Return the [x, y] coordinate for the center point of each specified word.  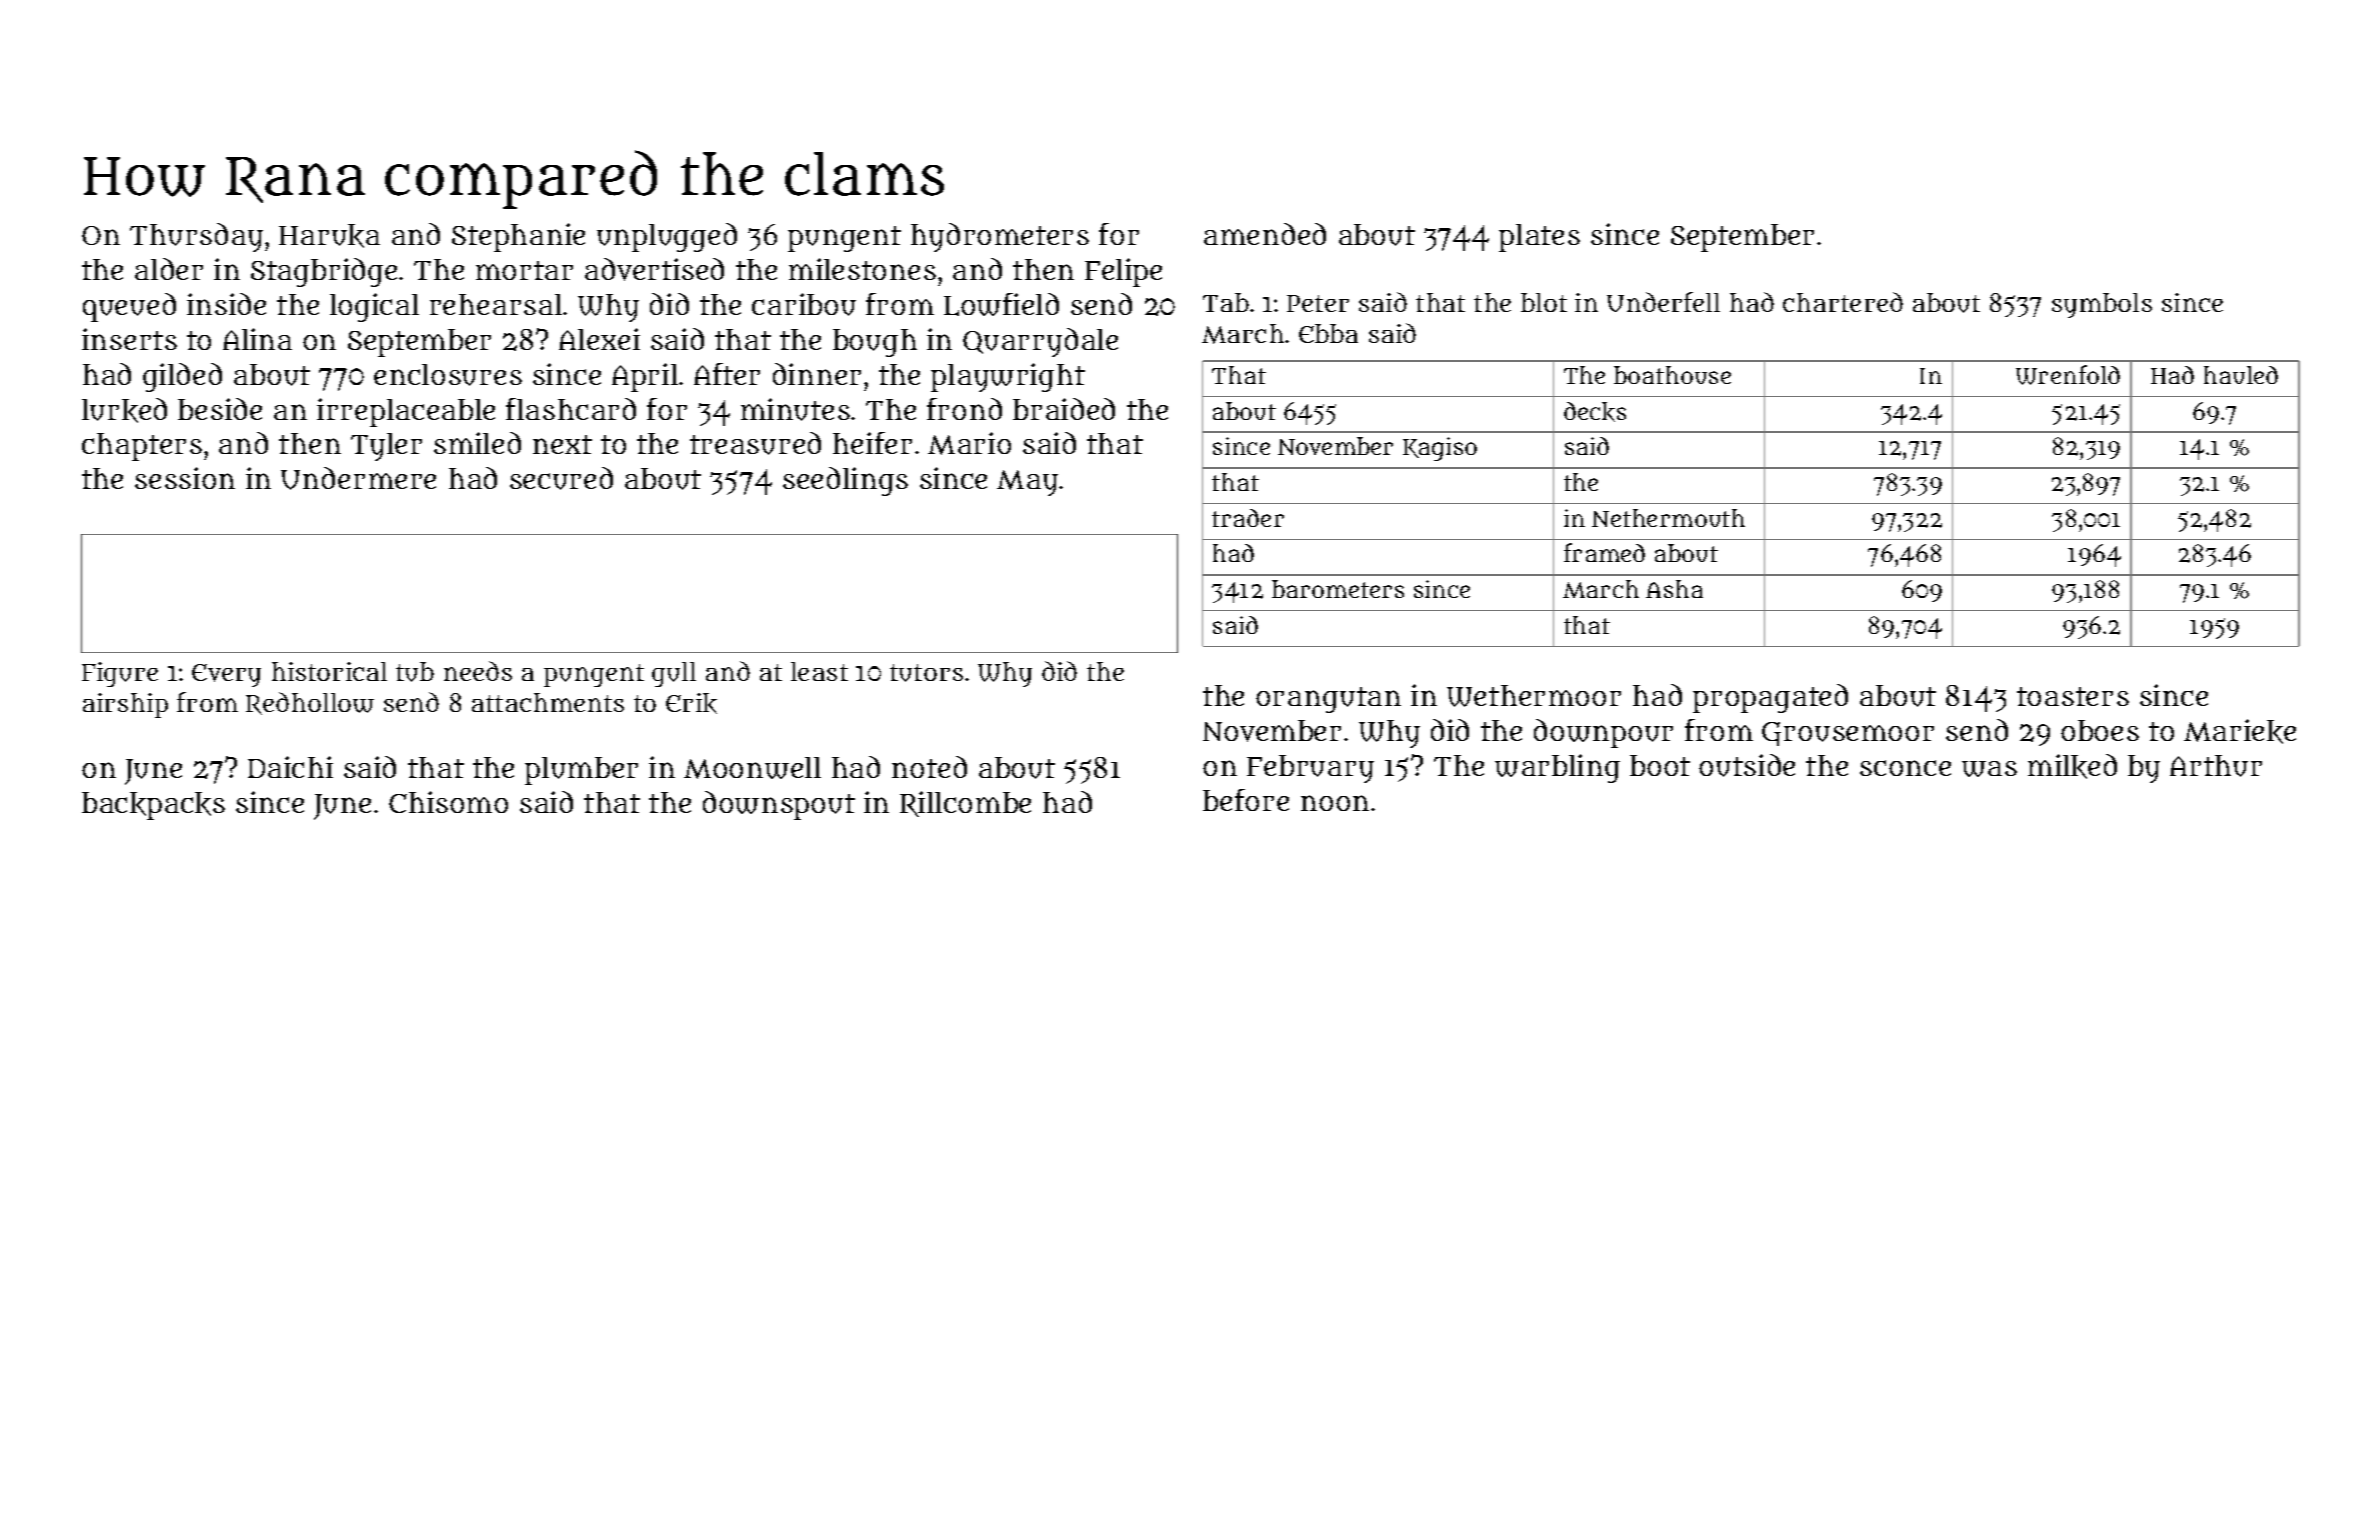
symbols [2102, 305]
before [1246, 800]
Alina [257, 339]
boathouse [1672, 375]
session [185, 478]
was [1989, 769]
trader [1248, 518]
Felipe [1123, 272]
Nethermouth [1668, 518]
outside [1747, 765]
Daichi [290, 767]
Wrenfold [2068, 375]
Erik [691, 703]
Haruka [329, 236]
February [1310, 769]
